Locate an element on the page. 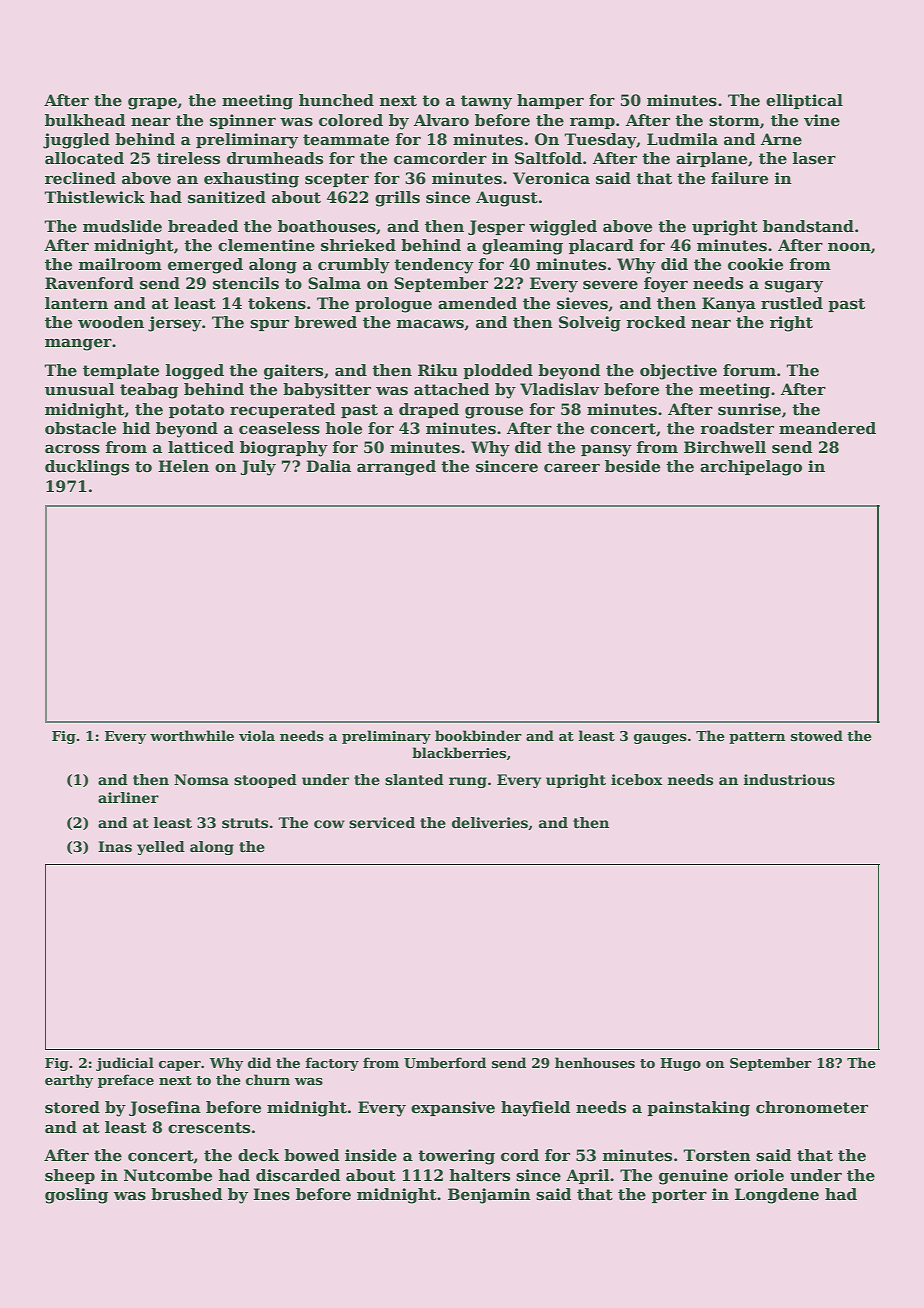  stored is located at coordinates (72, 1107).
